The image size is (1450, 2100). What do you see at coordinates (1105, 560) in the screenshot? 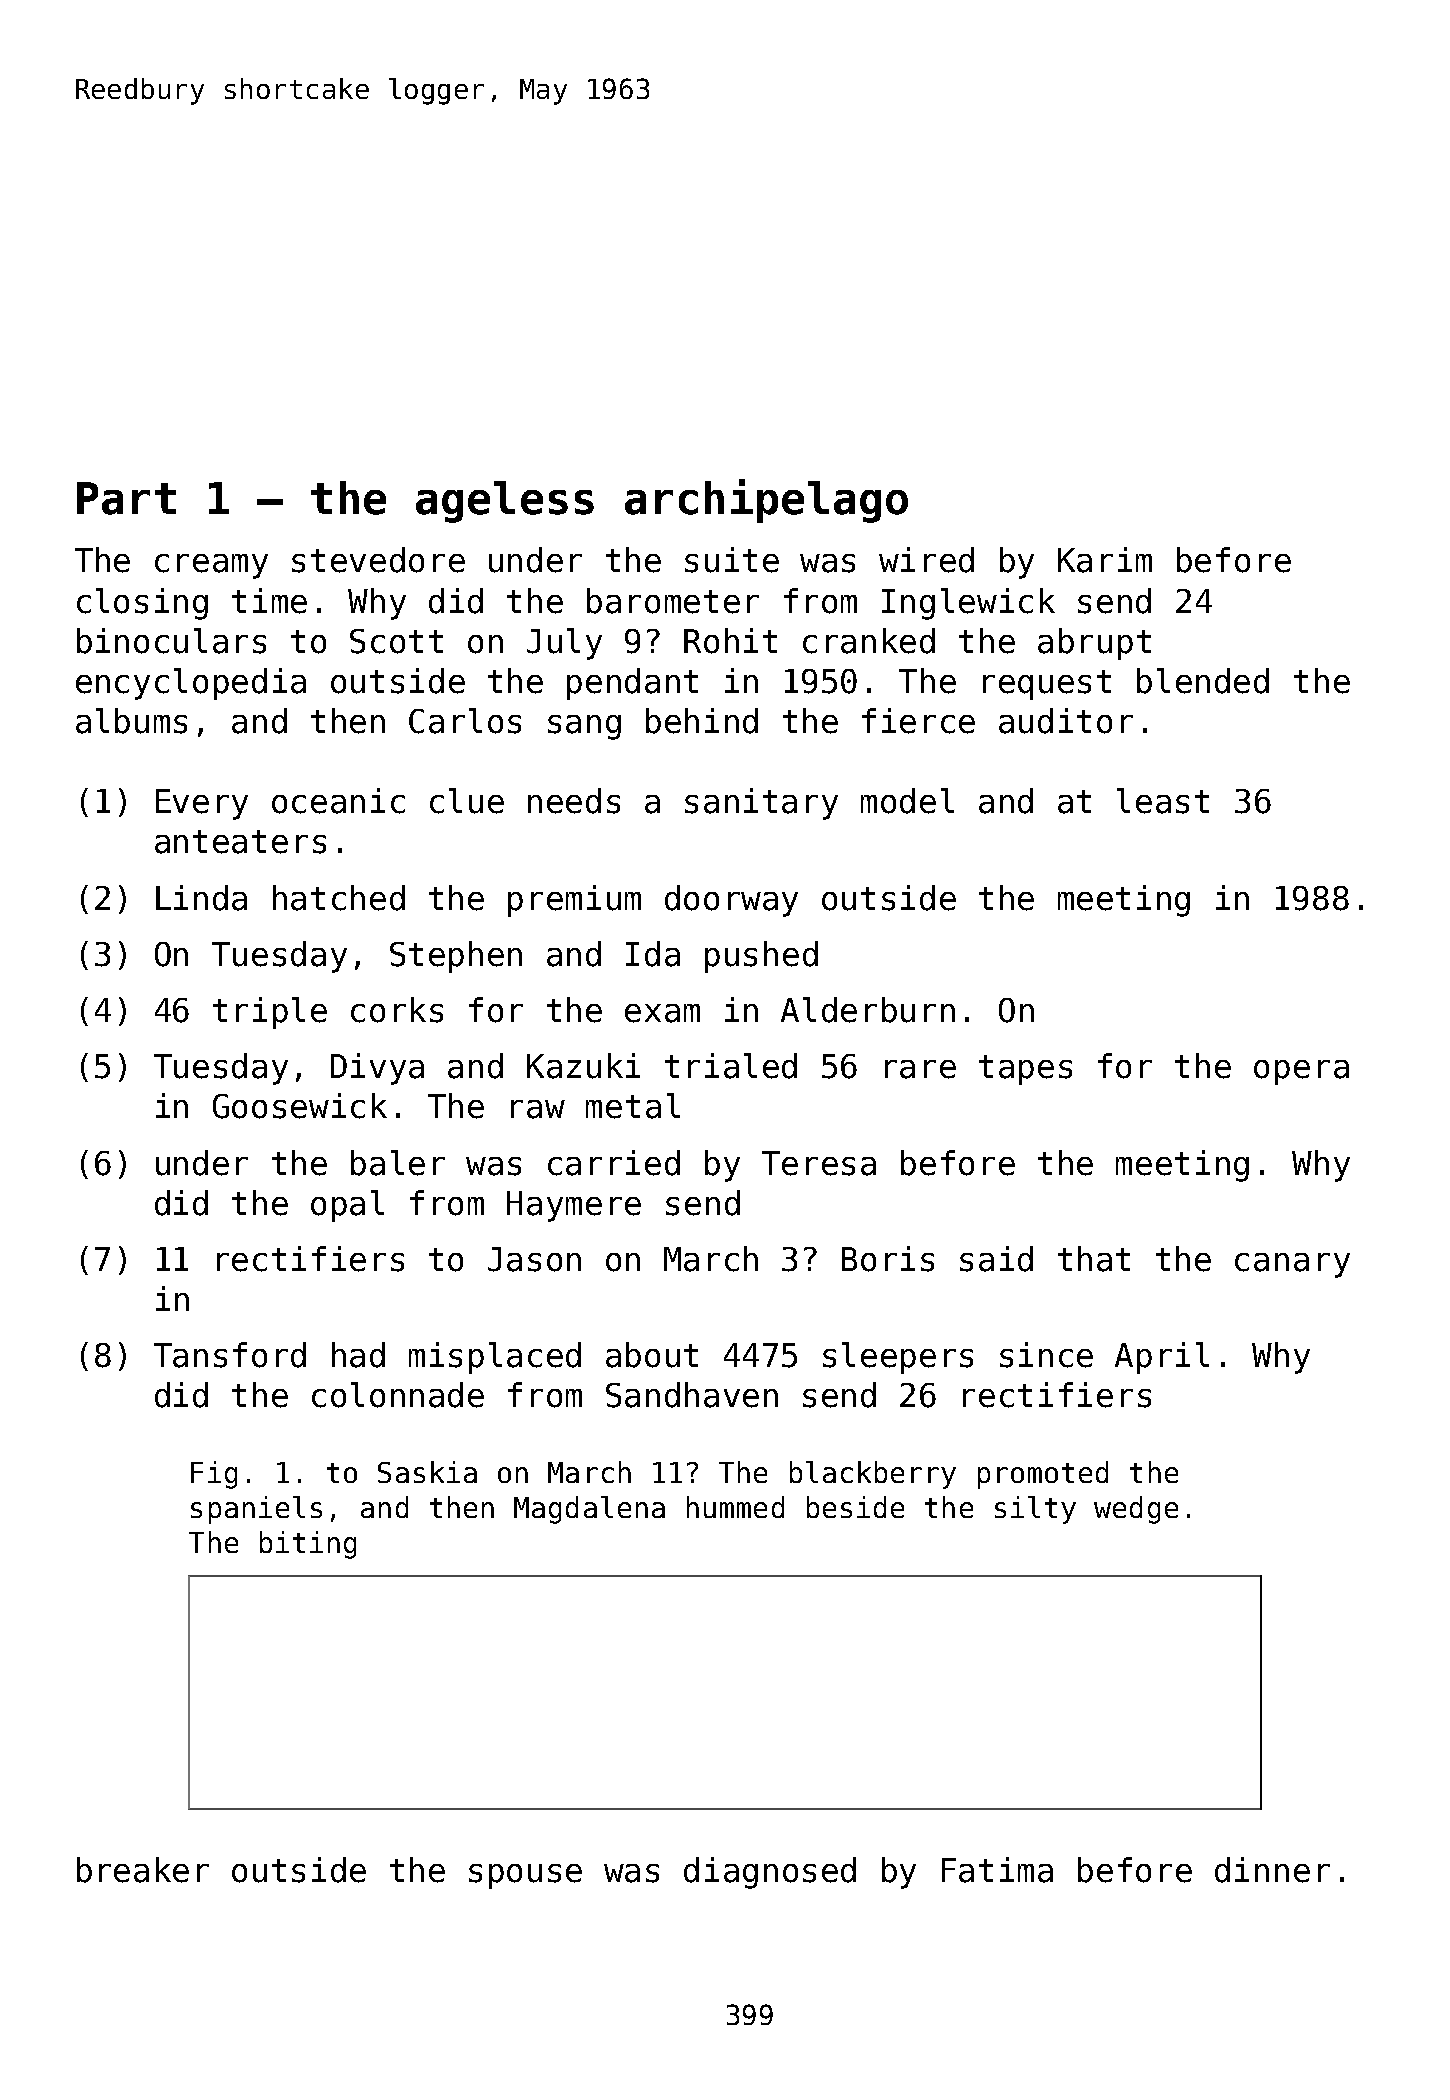
I see `Karim` at bounding box center [1105, 560].
